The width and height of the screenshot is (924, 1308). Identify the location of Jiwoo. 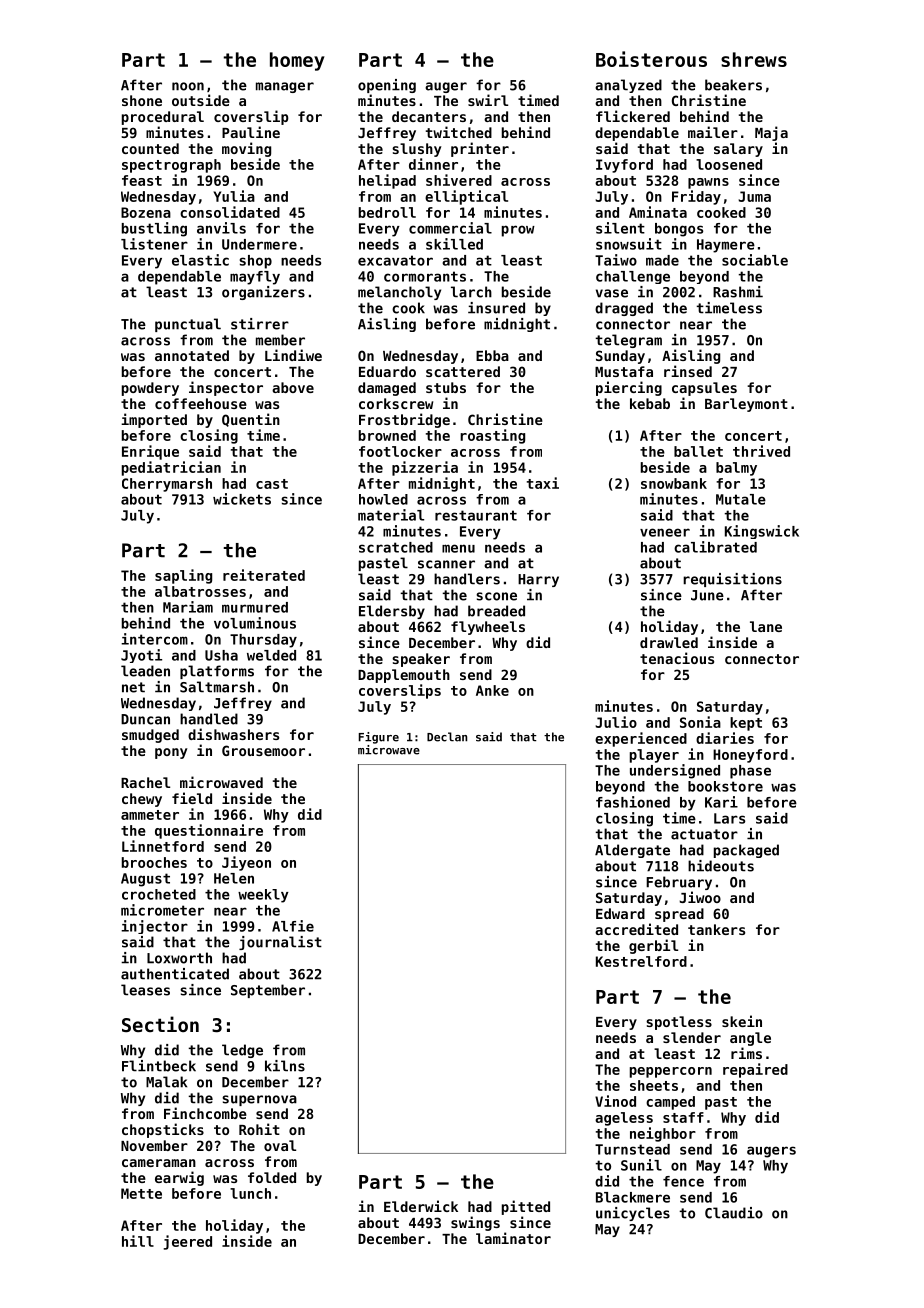
(700, 897).
